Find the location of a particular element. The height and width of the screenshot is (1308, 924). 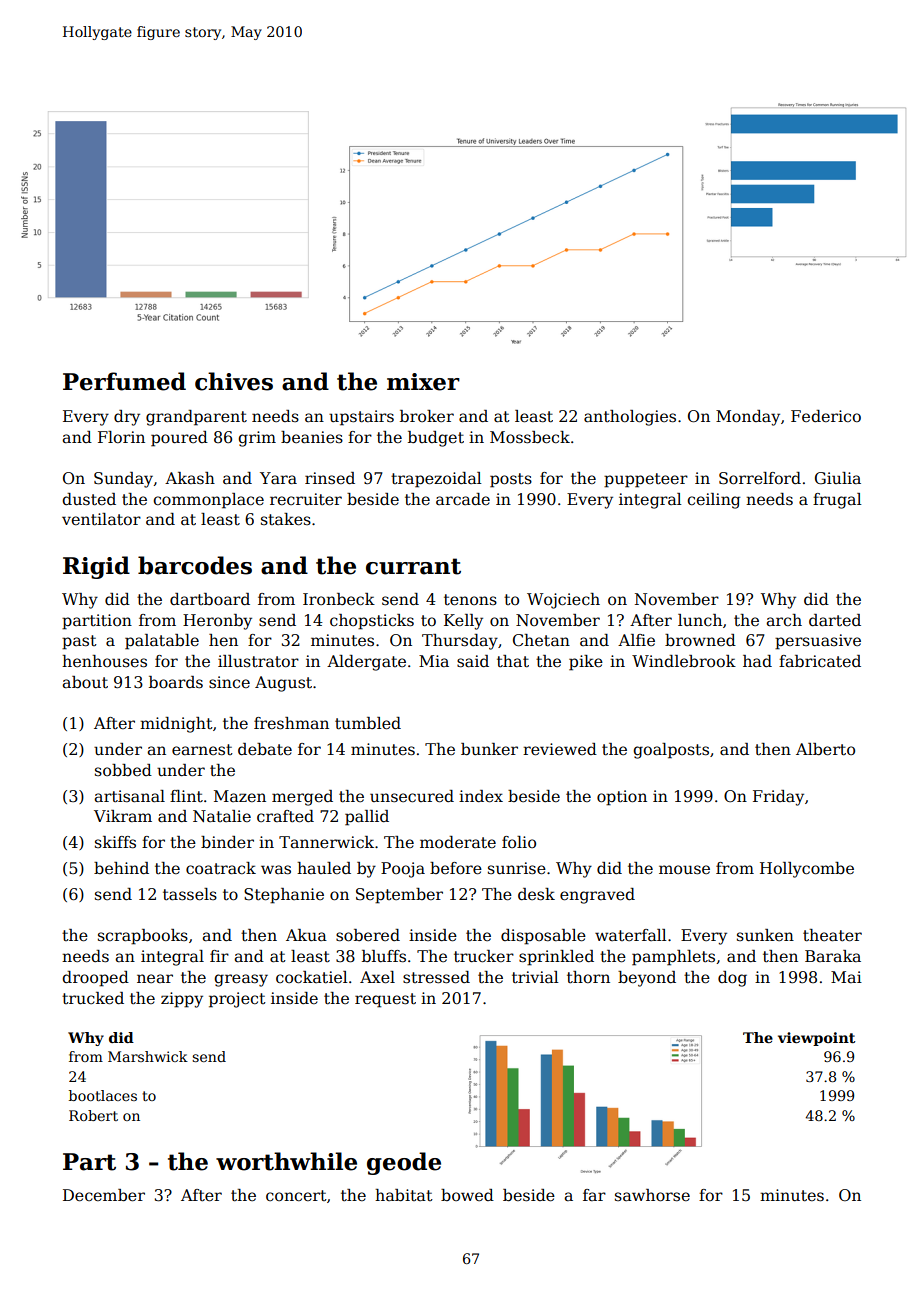

bootlaces is located at coordinates (103, 1095).
